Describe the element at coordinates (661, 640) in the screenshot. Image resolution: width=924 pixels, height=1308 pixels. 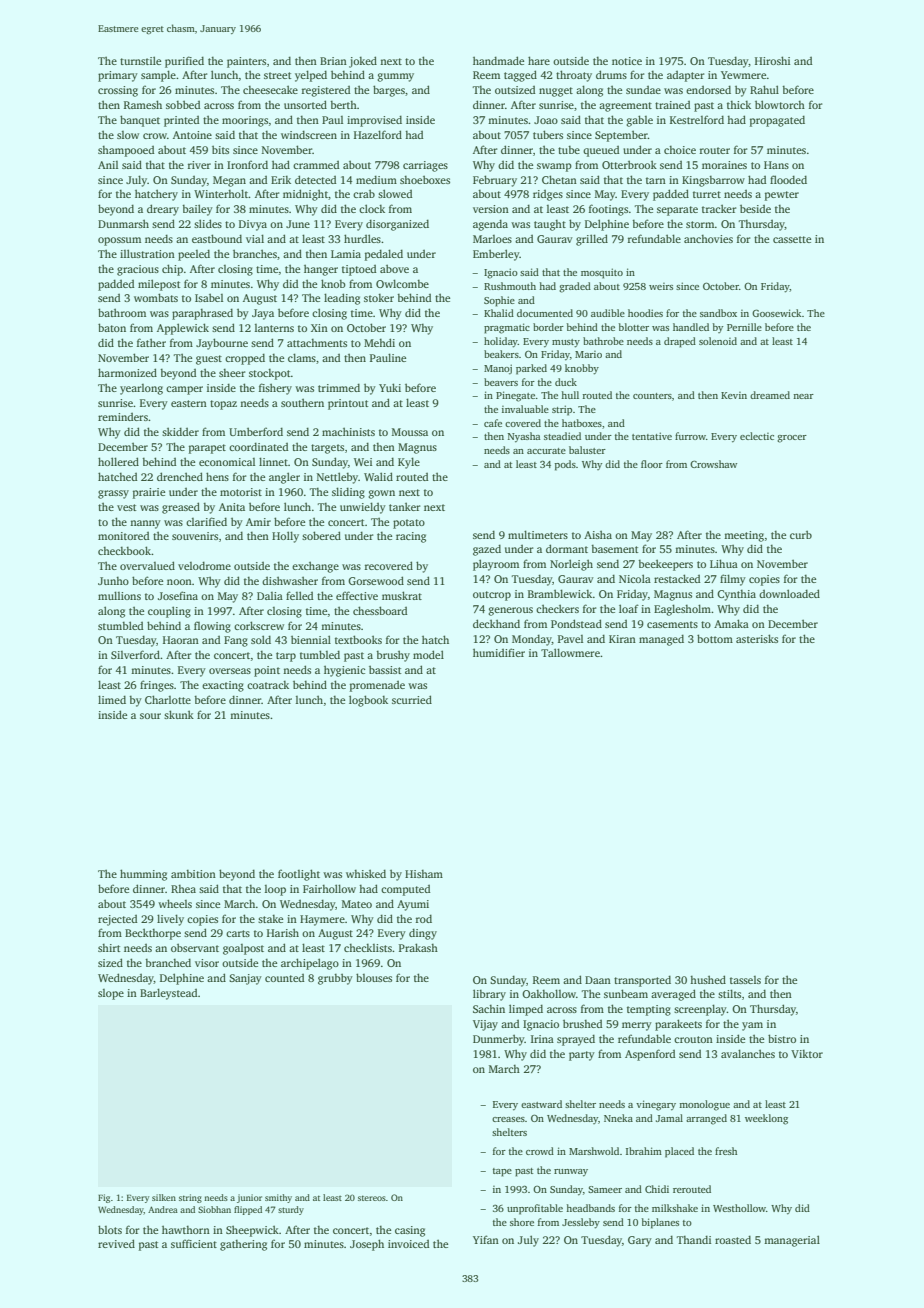
I see `managed` at that location.
